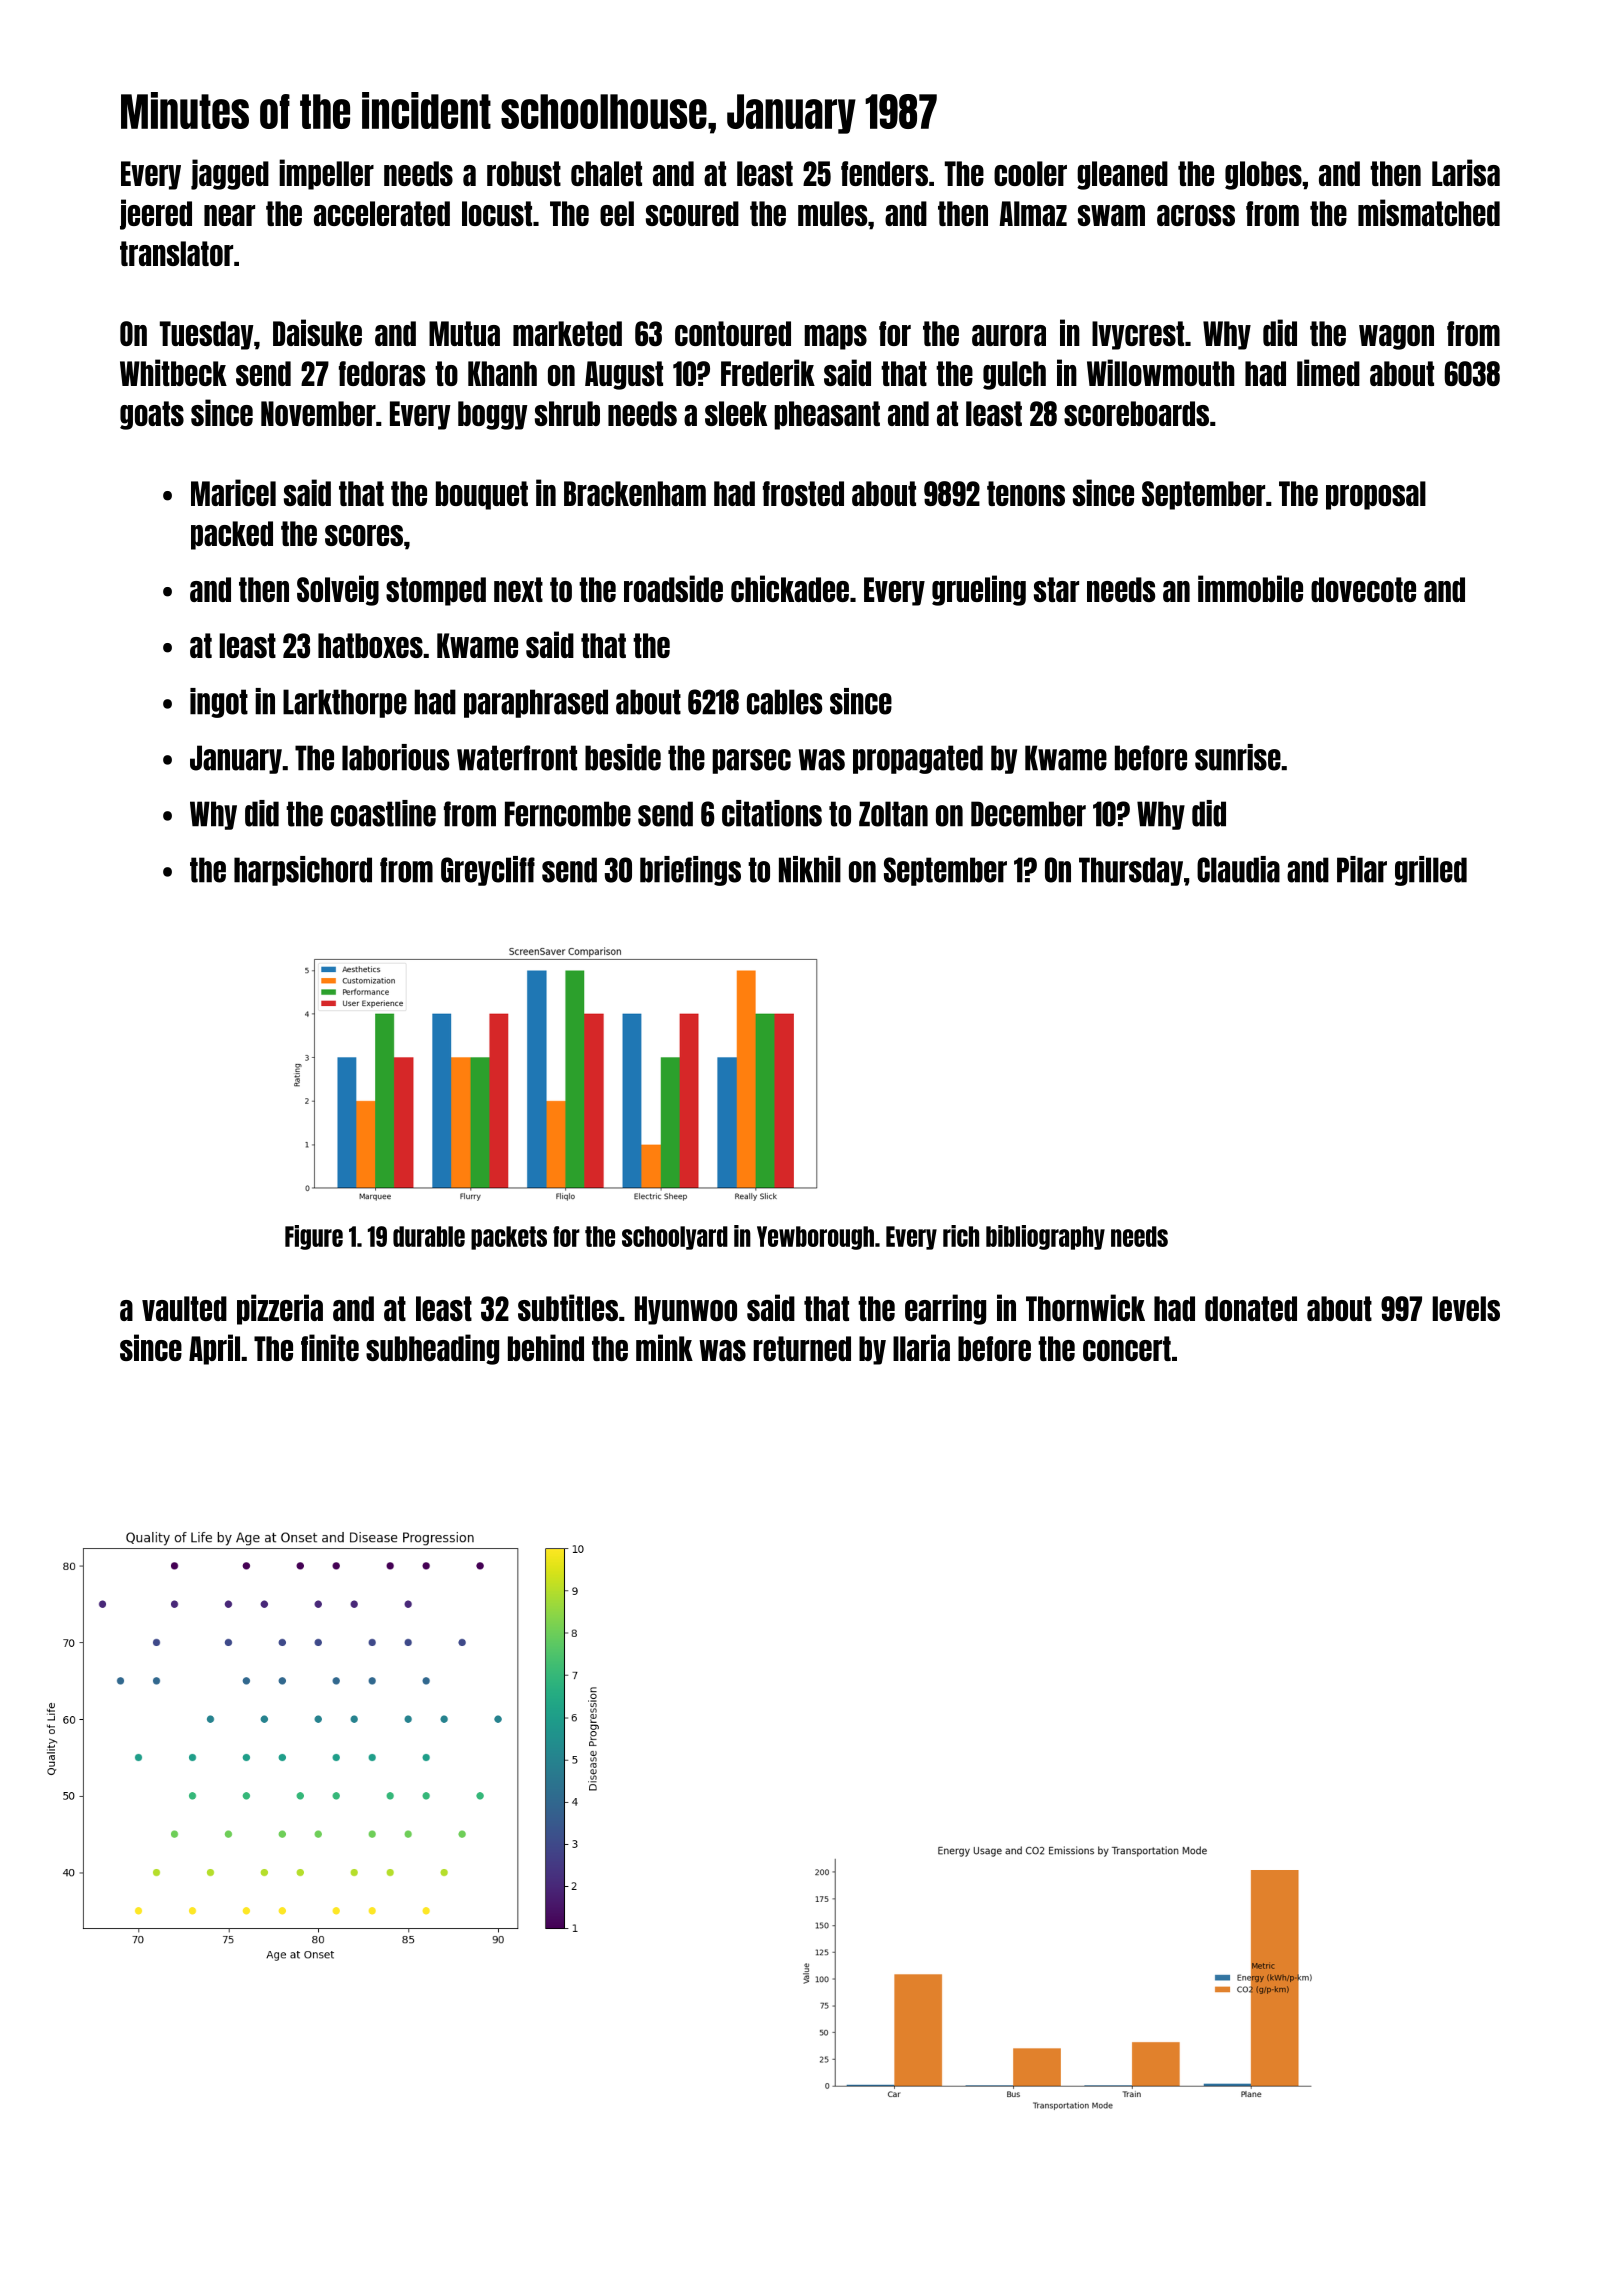 The height and width of the screenshot is (2292, 1620). Describe the element at coordinates (317, 332) in the screenshot. I see `Daisuke` at that location.
